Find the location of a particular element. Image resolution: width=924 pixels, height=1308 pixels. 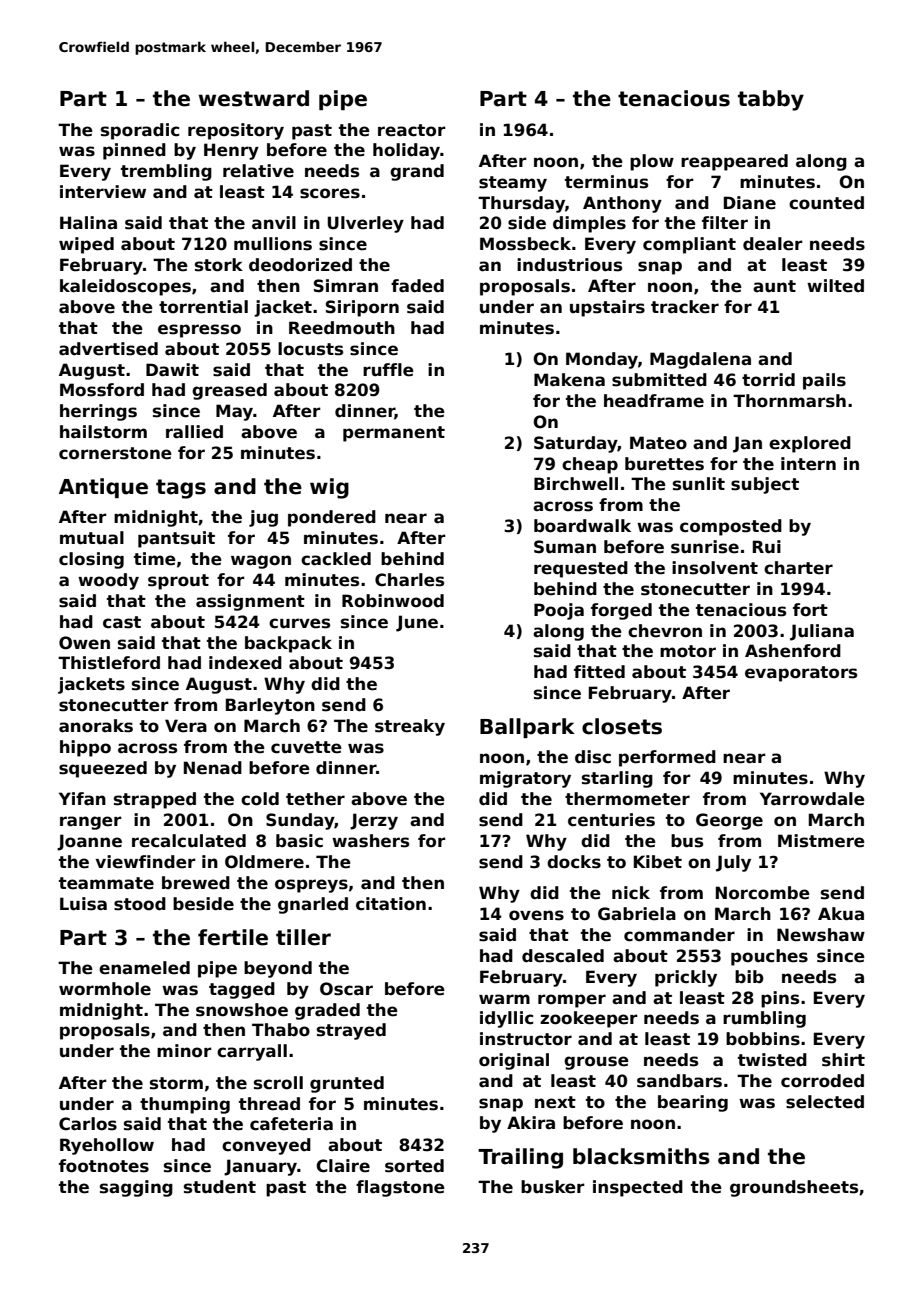

tabby is located at coordinates (771, 100).
